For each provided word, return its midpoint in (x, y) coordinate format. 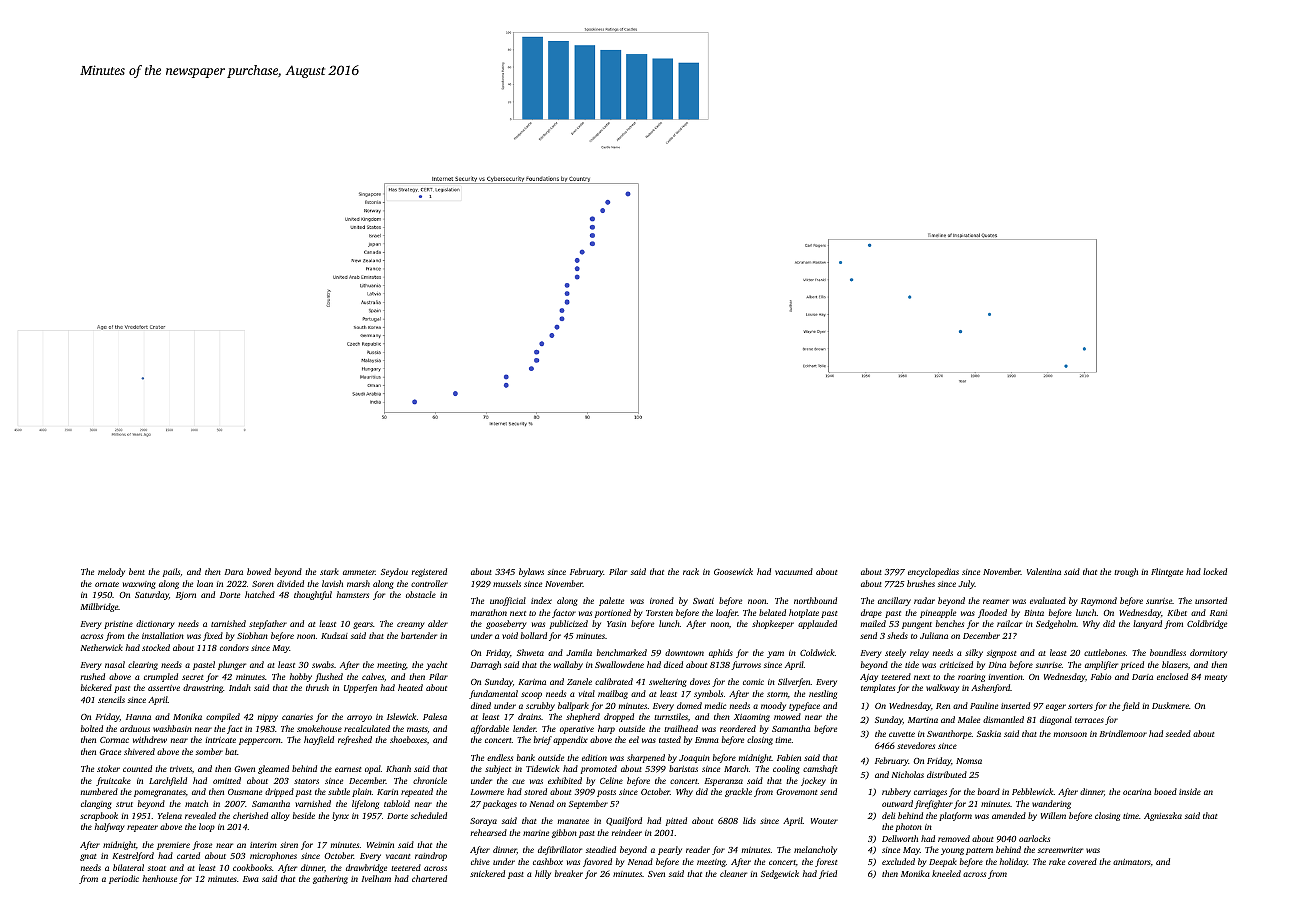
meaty (1216, 678)
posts (606, 793)
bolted (92, 728)
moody (773, 706)
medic (715, 705)
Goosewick (733, 571)
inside (1190, 791)
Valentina (1044, 571)
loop (207, 827)
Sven (656, 874)
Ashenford (991, 688)
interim (263, 845)
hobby (301, 677)
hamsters (353, 594)
